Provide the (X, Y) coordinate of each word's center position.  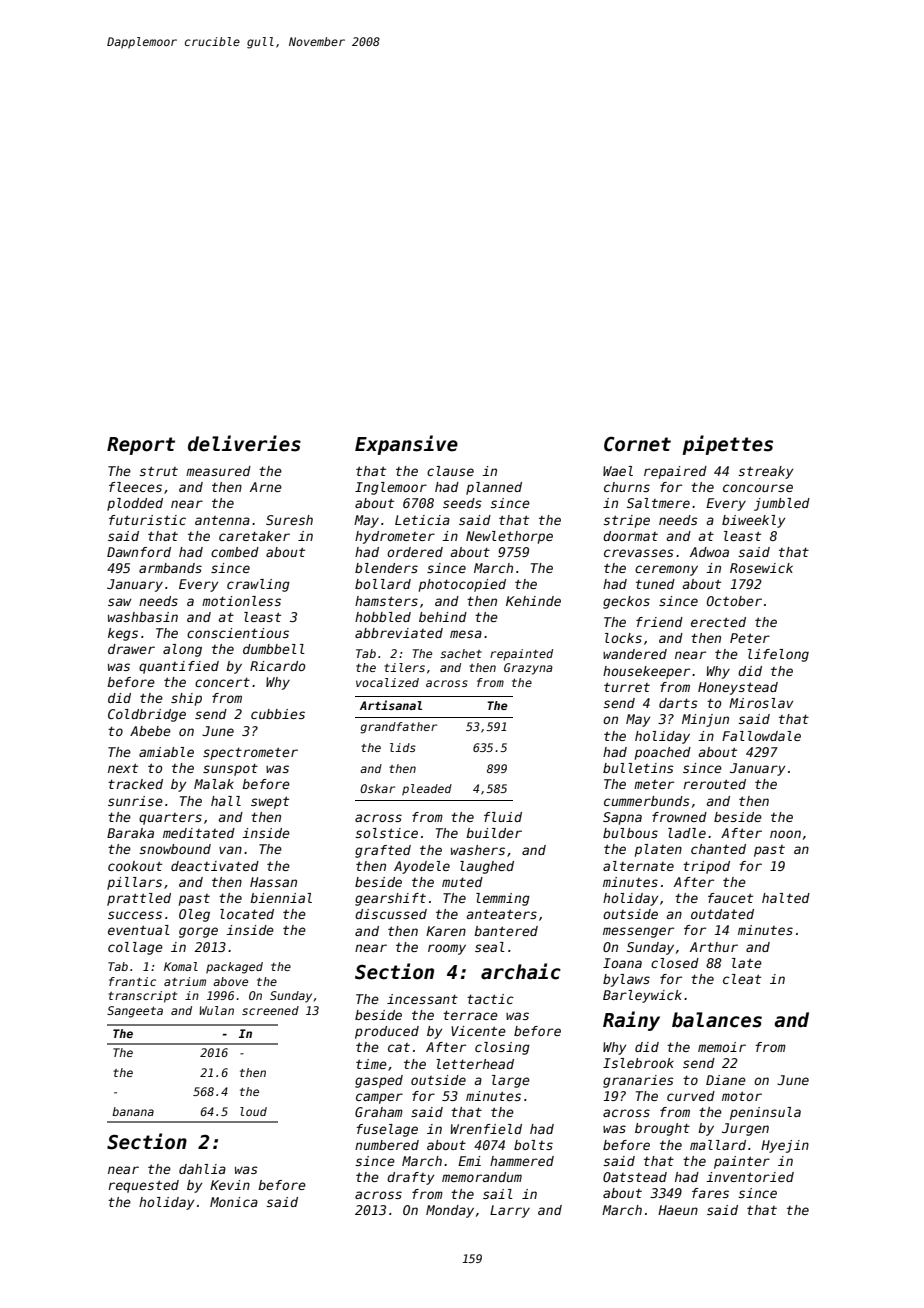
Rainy (631, 1021)
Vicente (478, 1031)
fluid (503, 817)
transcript (142, 997)
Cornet (637, 444)
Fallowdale (761, 736)
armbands (170, 568)
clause (450, 471)
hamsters (386, 601)
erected (718, 622)
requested (143, 1186)
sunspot (230, 769)
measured (218, 471)
